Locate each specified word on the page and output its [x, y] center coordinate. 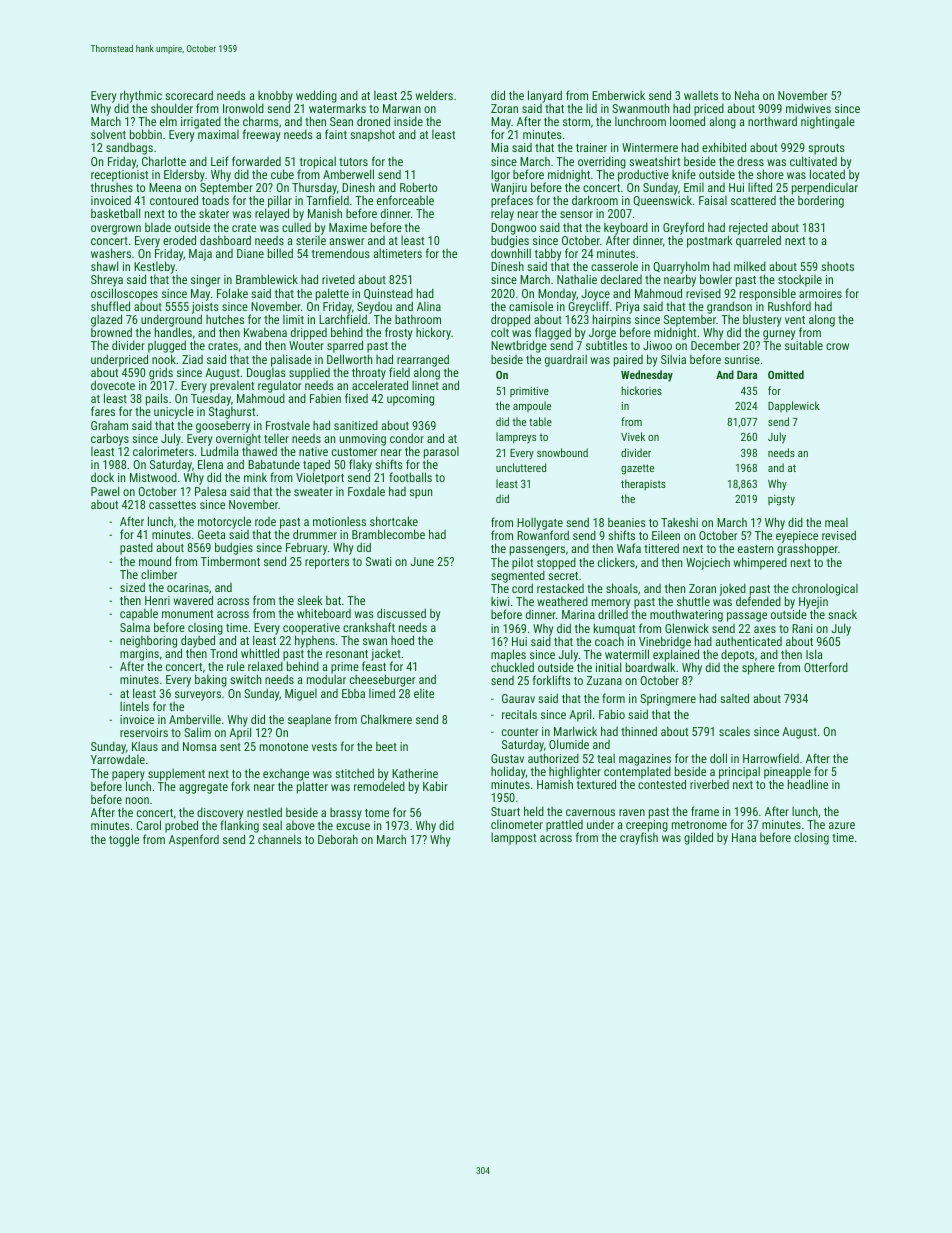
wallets [701, 95]
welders [434, 95]
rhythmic [141, 96]
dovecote [113, 385]
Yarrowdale [118, 759]
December [715, 345]
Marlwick [575, 731]
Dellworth [349, 359]
